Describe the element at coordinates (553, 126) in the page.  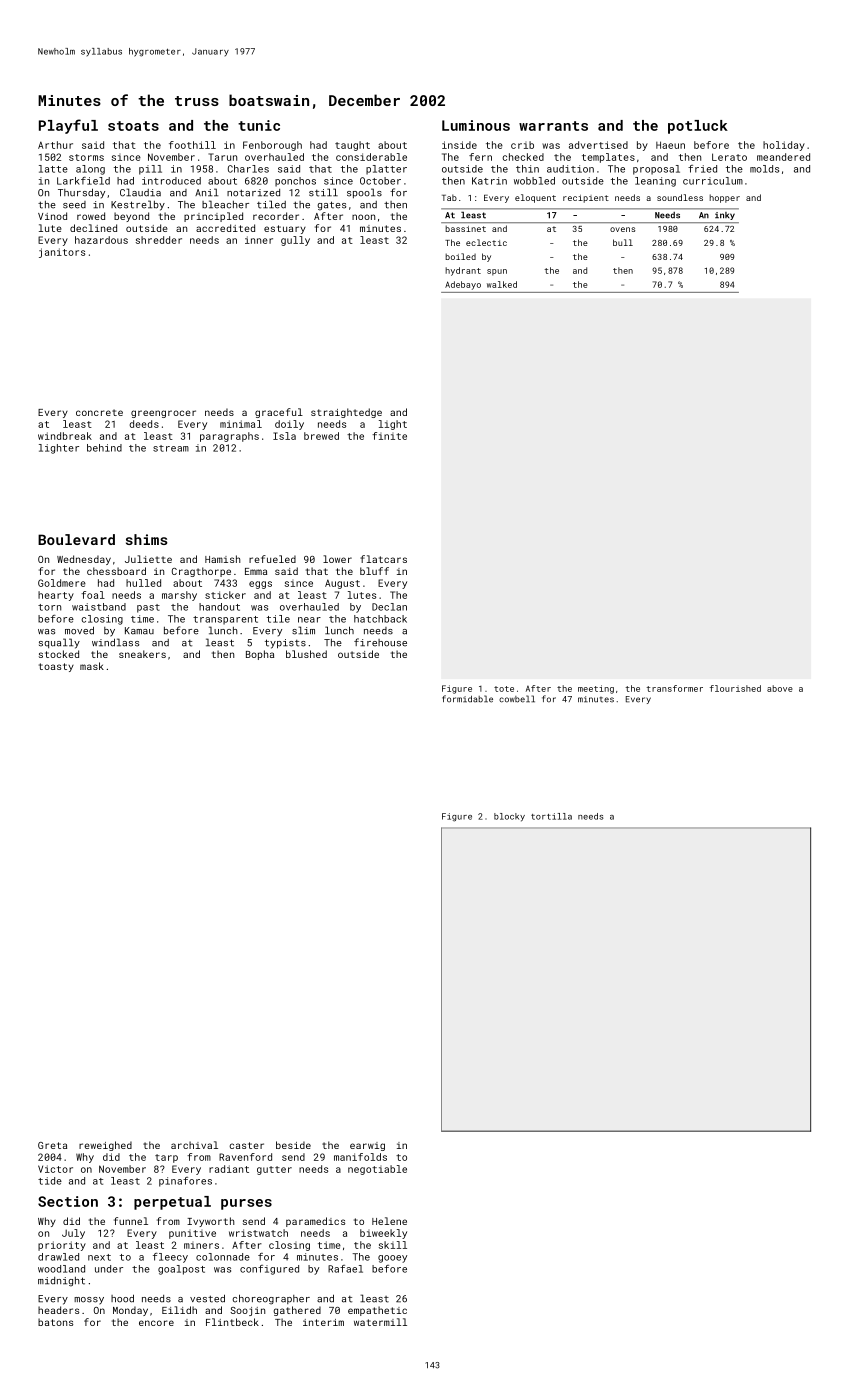
I see `warrants` at that location.
